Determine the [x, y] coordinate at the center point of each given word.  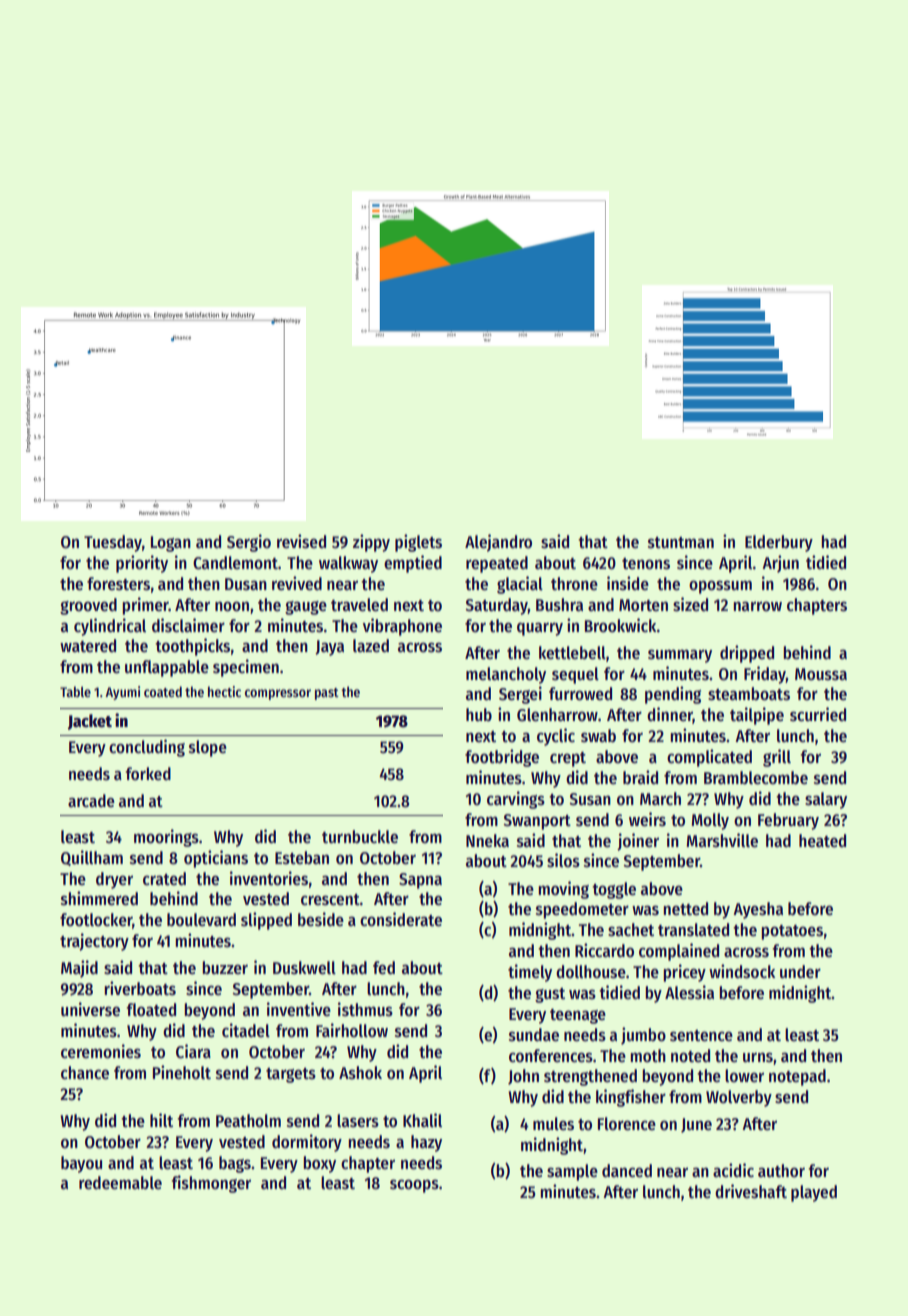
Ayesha [758, 910]
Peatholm [248, 1121]
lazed [371, 646]
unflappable [167, 668]
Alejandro [498, 543]
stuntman [681, 543]
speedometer [582, 910]
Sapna [420, 881]
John [523, 1077]
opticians [216, 859]
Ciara [193, 1051]
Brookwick [621, 625]
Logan [171, 544]
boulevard [201, 920]
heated [822, 841]
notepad [797, 1077]
